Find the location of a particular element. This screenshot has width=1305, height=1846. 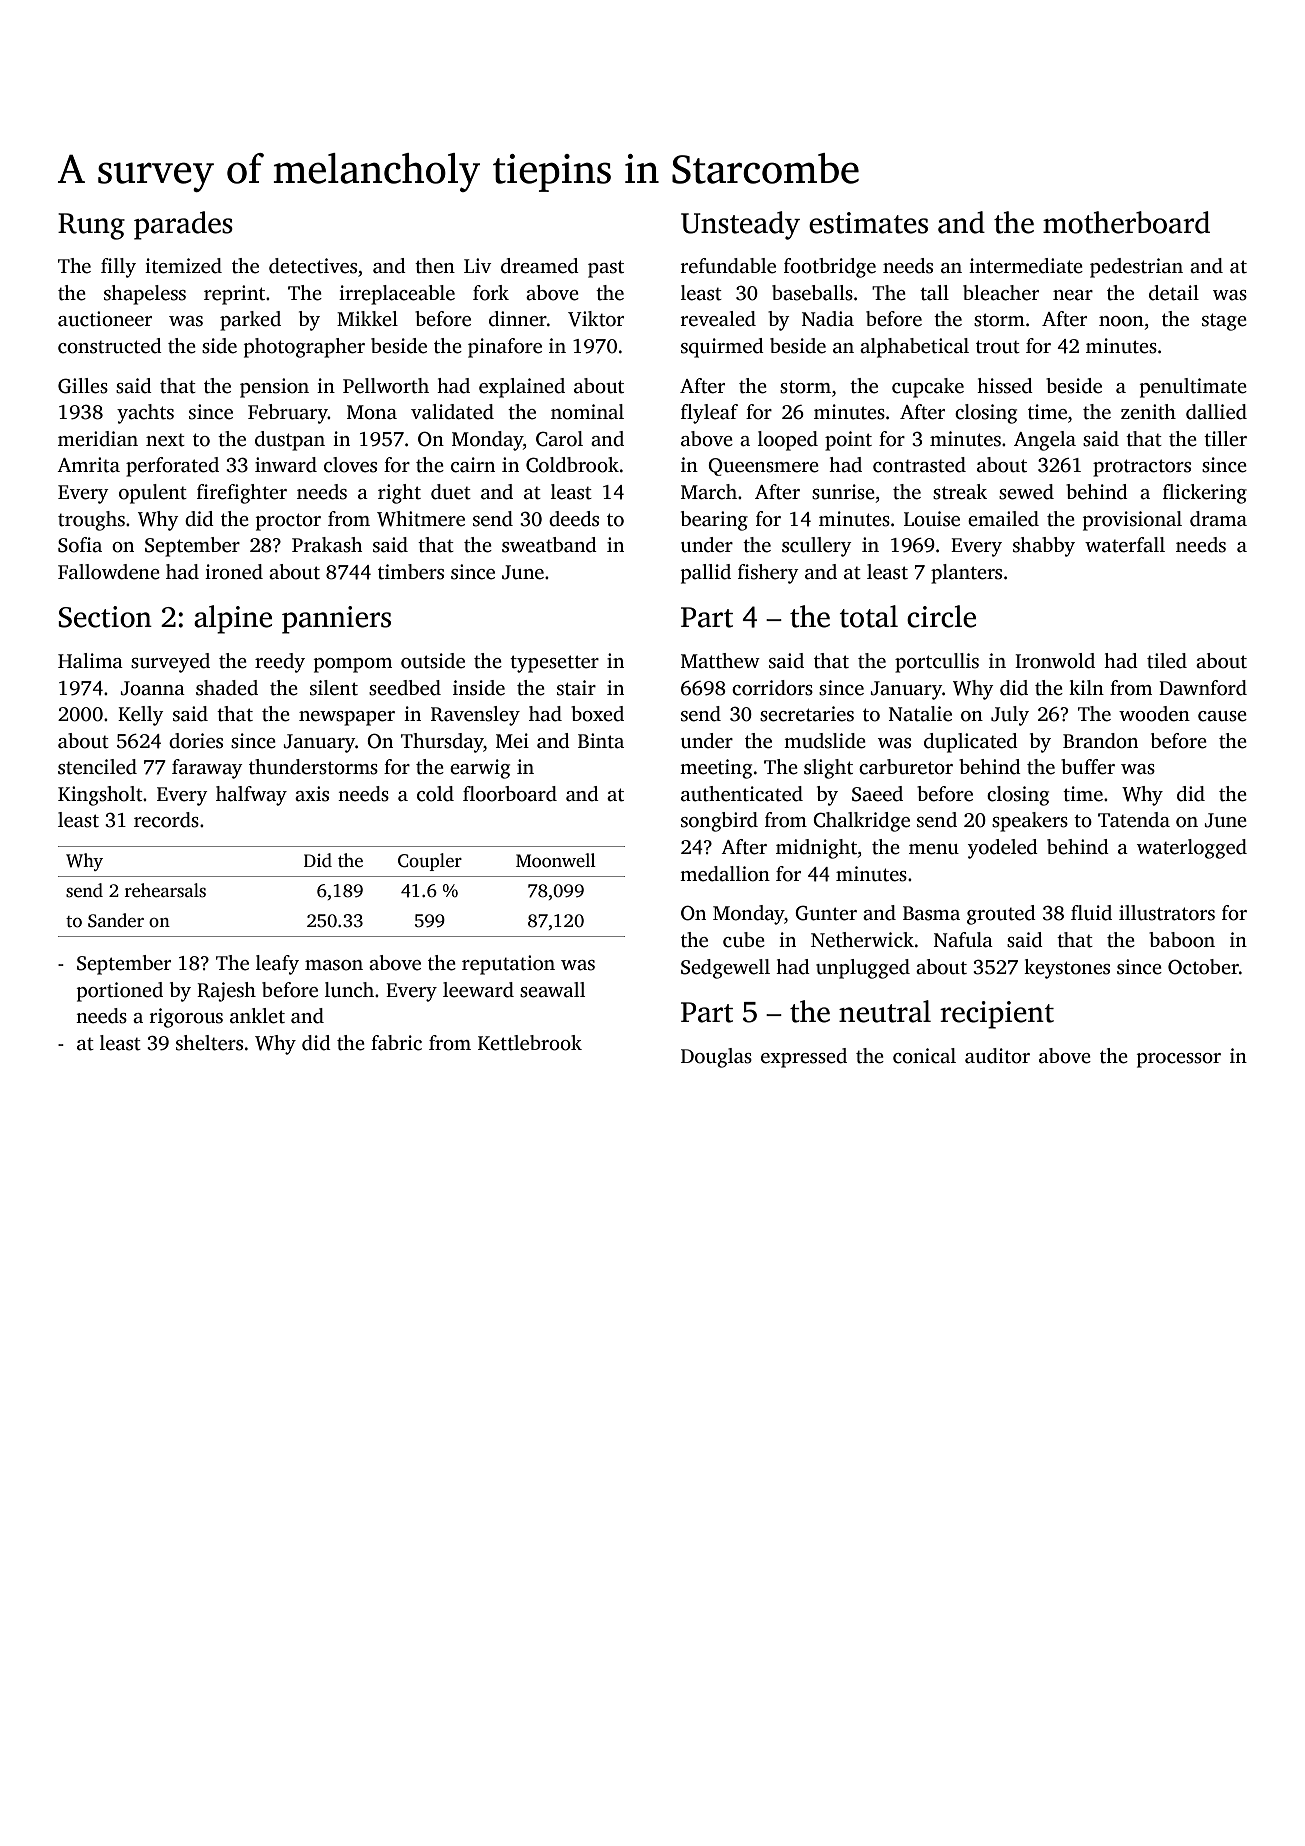

Tatenda is located at coordinates (1134, 820).
